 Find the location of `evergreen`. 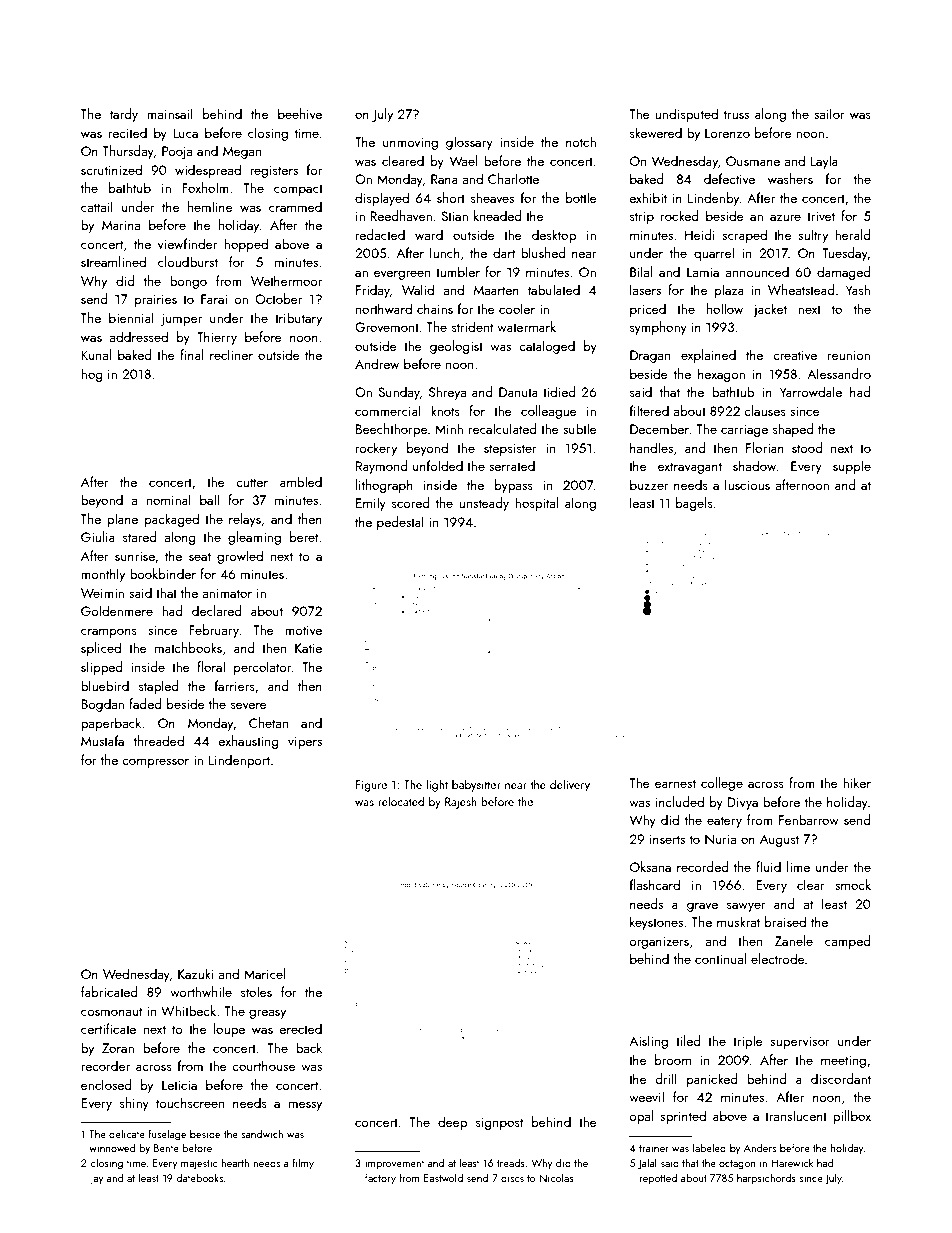

evergreen is located at coordinates (402, 275).
